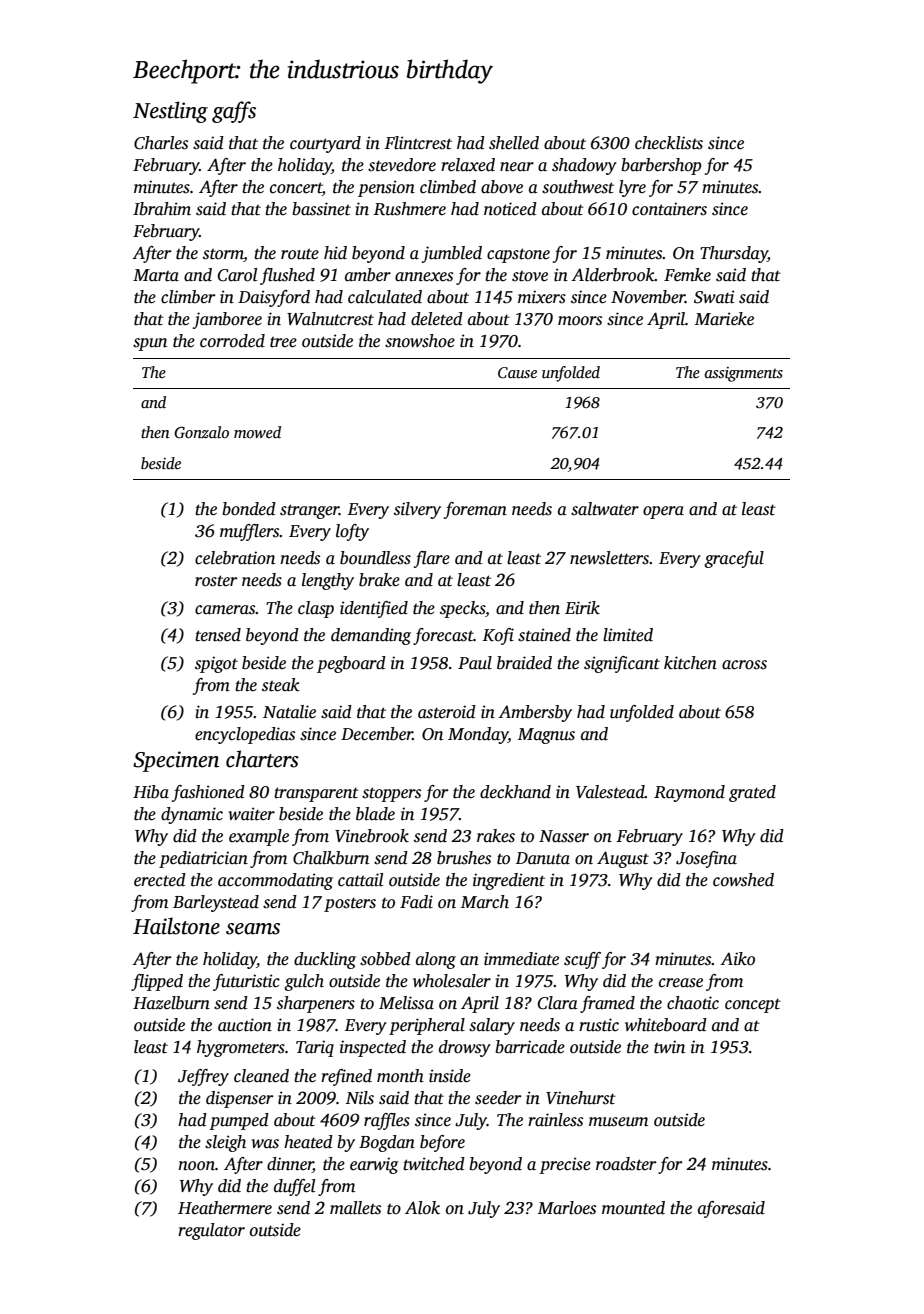  What do you see at coordinates (744, 665) in the screenshot?
I see `across` at bounding box center [744, 665].
